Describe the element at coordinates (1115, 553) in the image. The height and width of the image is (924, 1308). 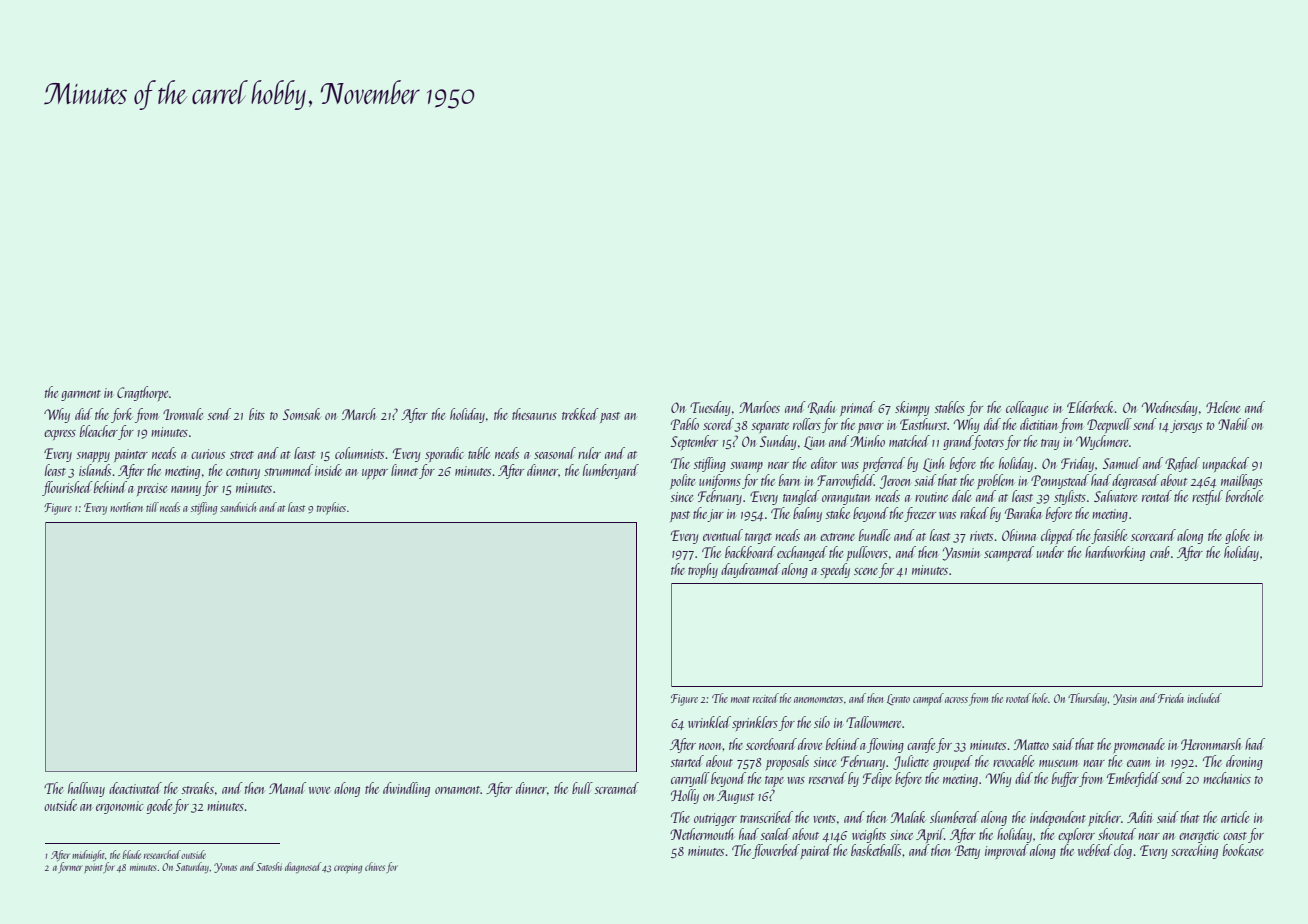
I see `hardworking` at that location.
